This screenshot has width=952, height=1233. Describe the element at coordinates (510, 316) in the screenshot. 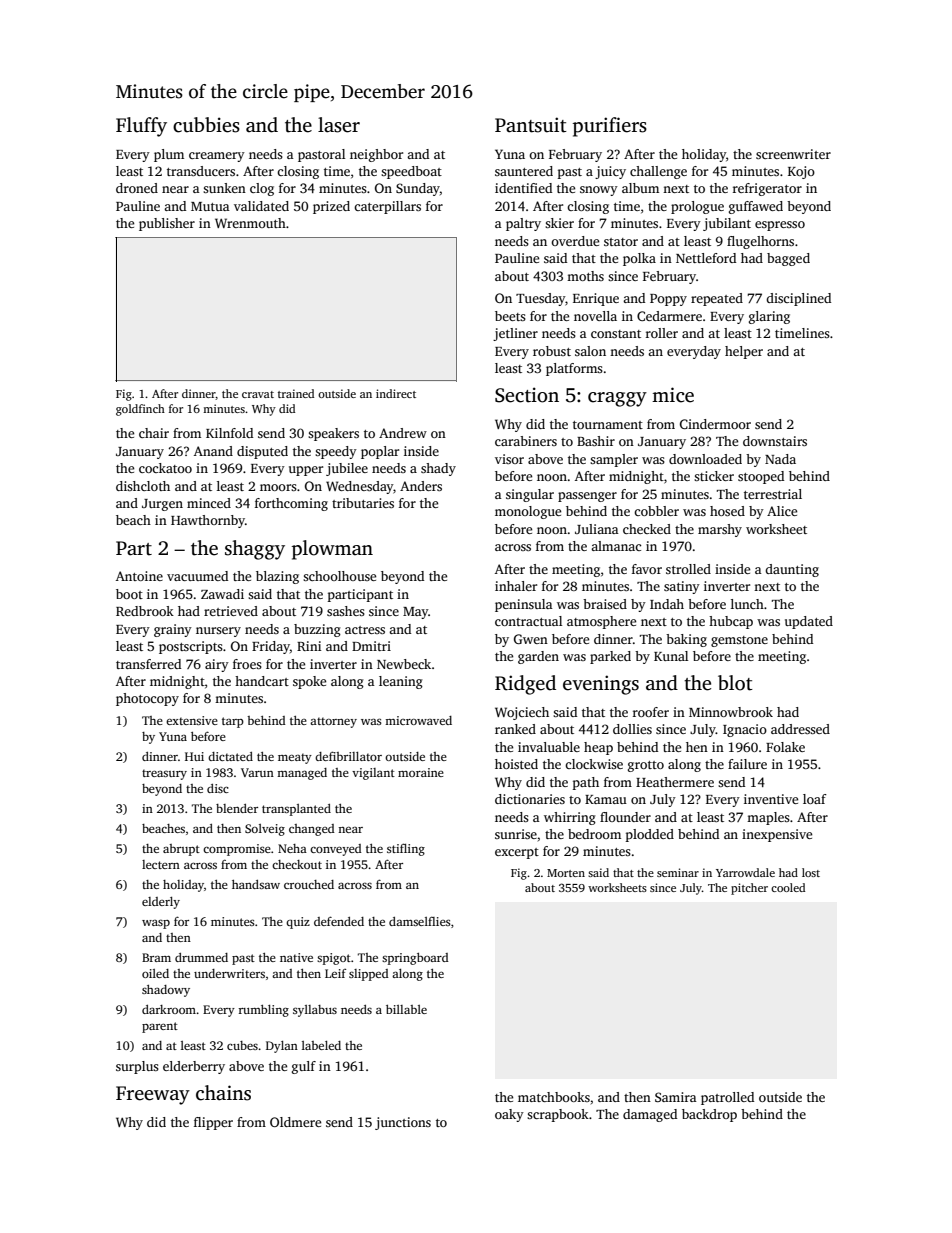

I see `beets` at that location.
